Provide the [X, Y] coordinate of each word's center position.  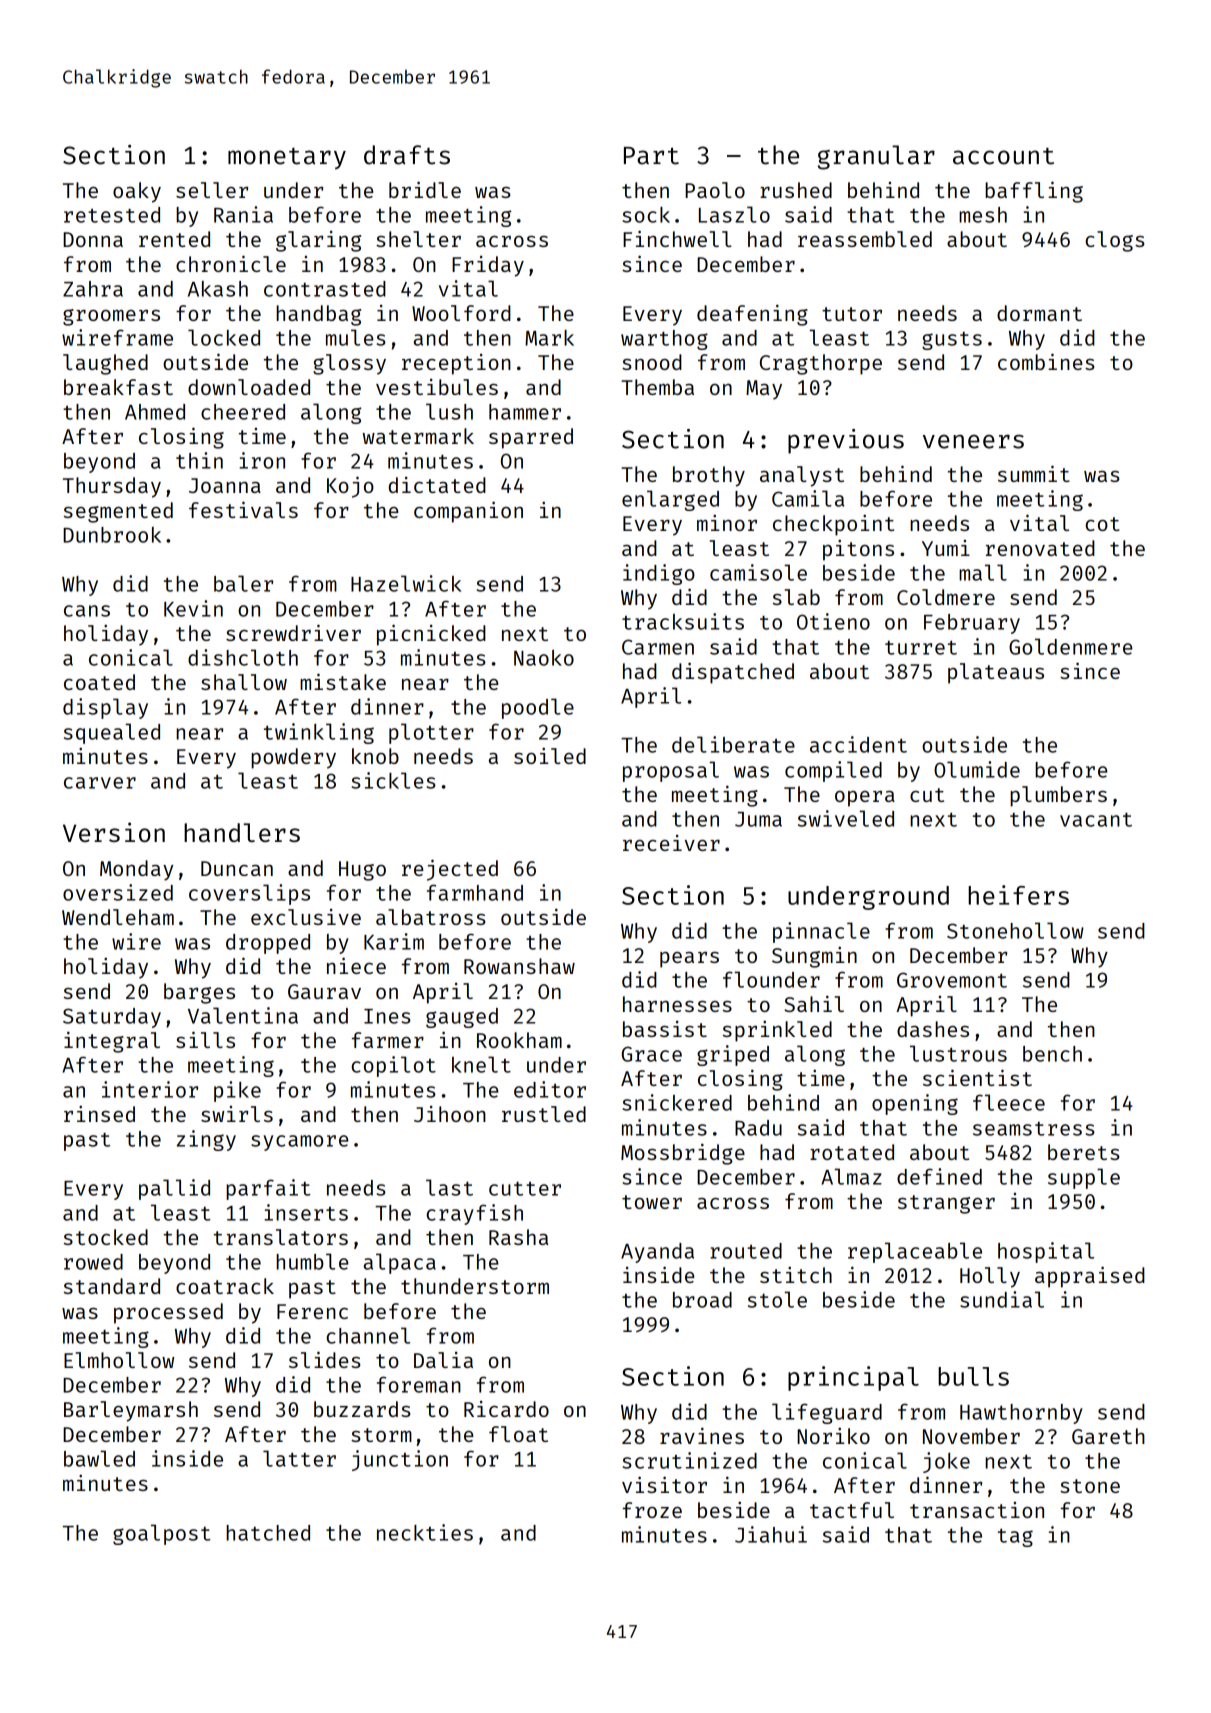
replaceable [915, 1252]
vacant [1096, 820]
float [518, 1434]
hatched [268, 1533]
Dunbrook [112, 535]
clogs [1115, 241]
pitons [858, 550]
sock [646, 215]
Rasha [518, 1237]
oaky [137, 192]
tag [1015, 1538]
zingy [206, 1140]
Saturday [112, 1018]
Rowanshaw [519, 966]
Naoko [544, 658]
